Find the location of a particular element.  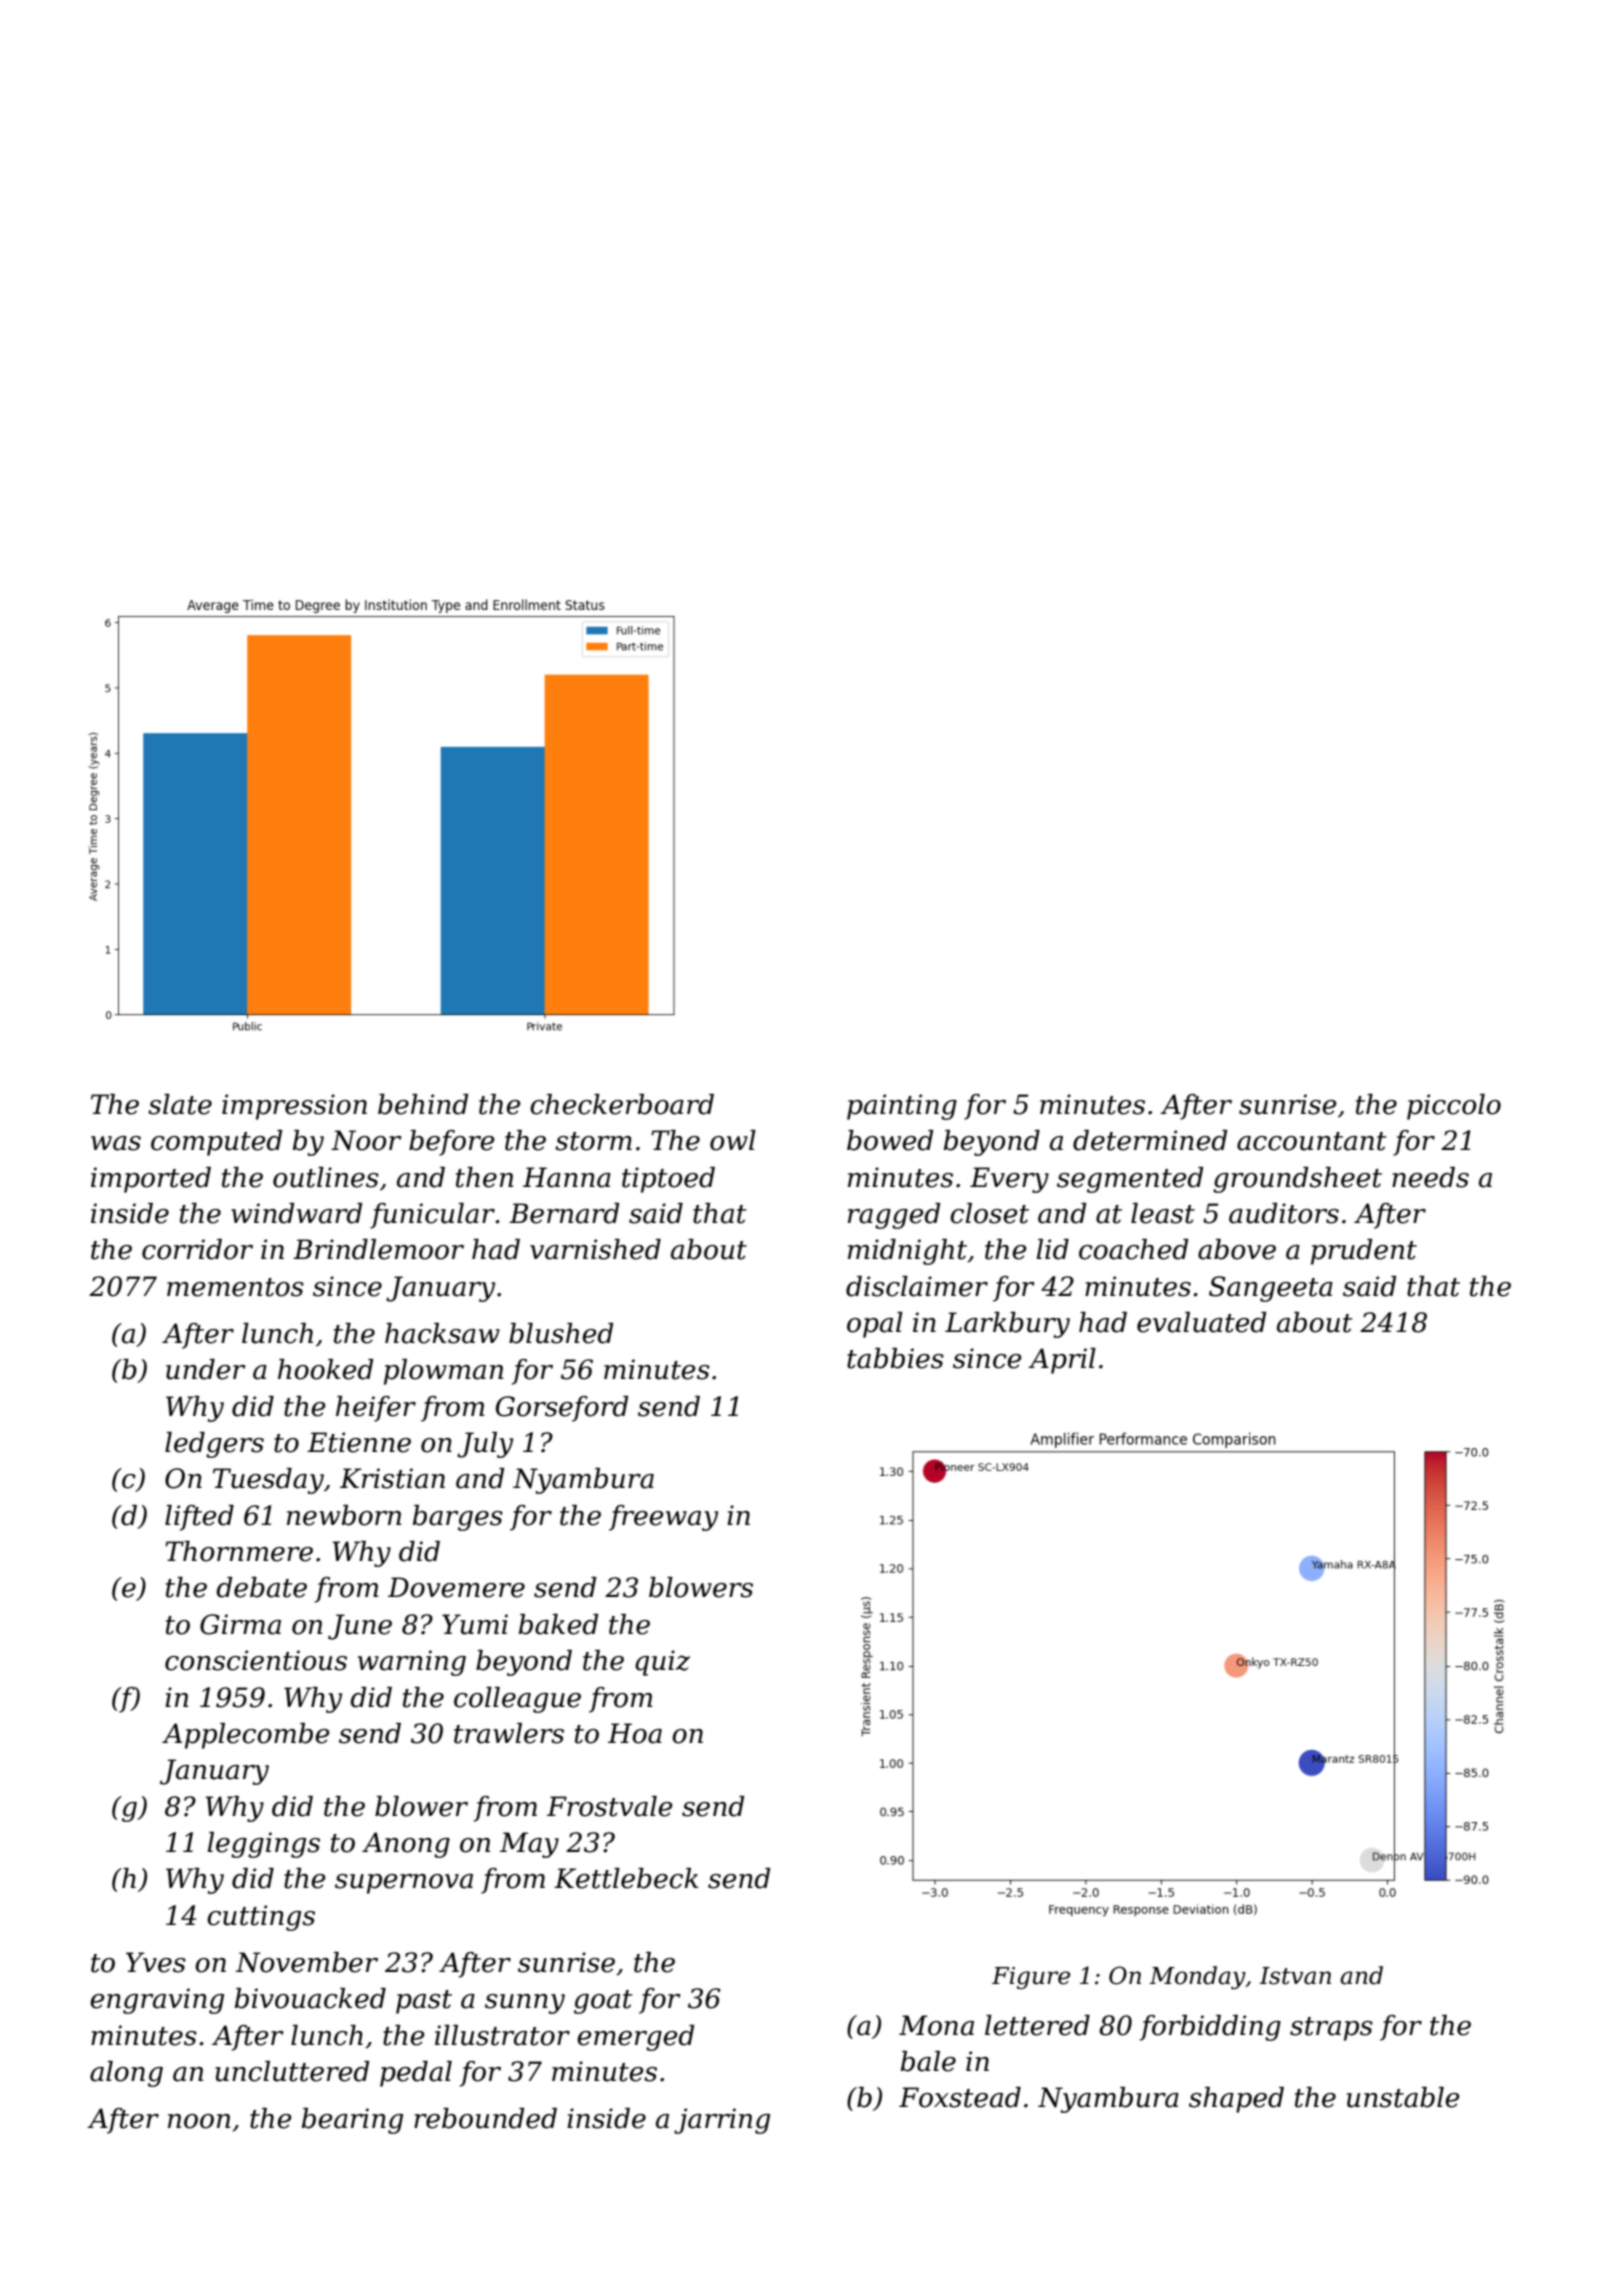

Istvan is located at coordinates (1295, 1976).
